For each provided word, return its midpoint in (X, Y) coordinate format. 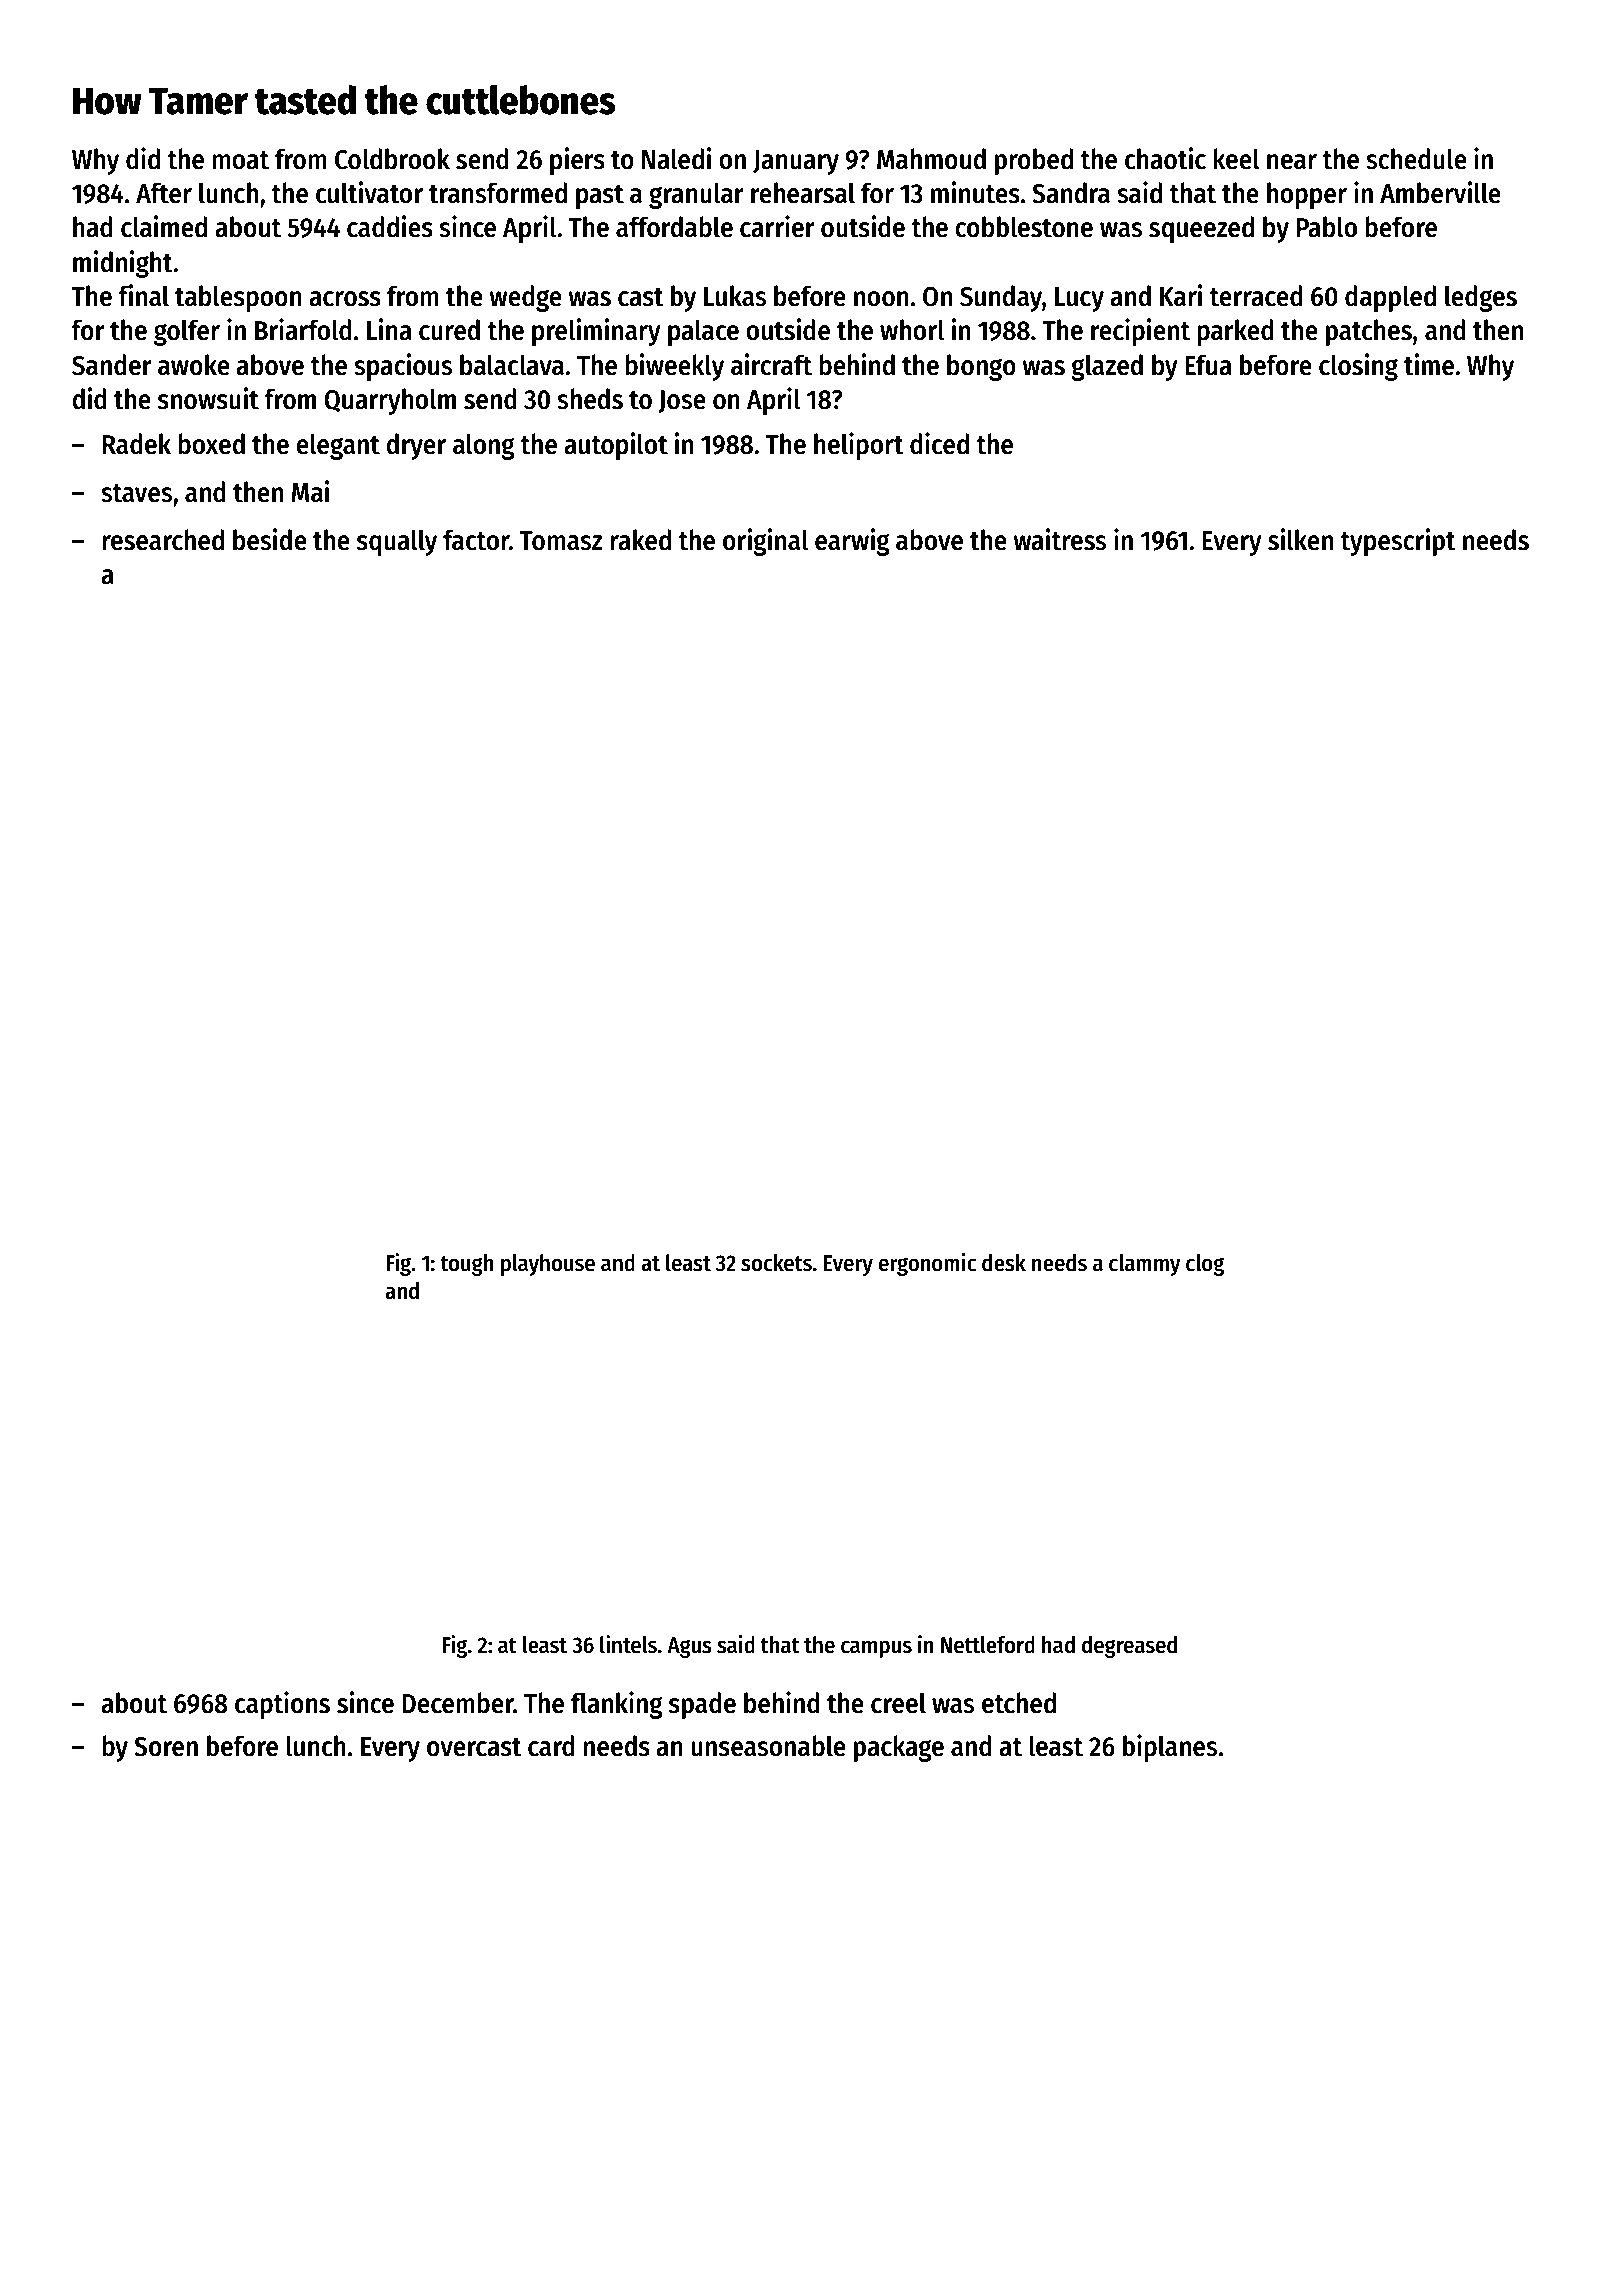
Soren (166, 1747)
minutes (975, 192)
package (899, 1748)
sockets (776, 1263)
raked (640, 540)
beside (270, 539)
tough (467, 1265)
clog (1205, 1265)
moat (240, 160)
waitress (1059, 539)
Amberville (1440, 192)
